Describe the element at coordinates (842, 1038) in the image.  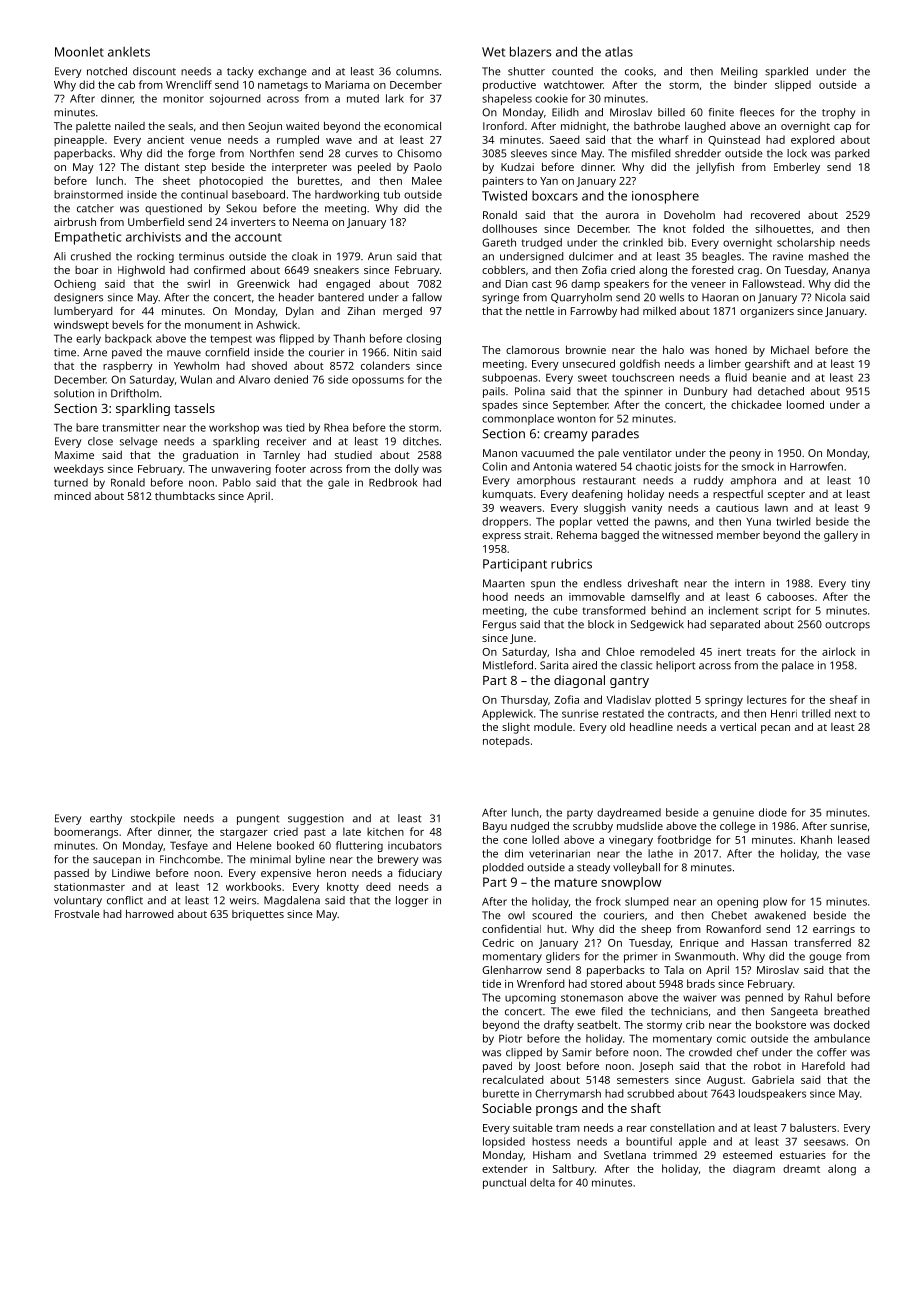
I see `ambulance` at that location.
